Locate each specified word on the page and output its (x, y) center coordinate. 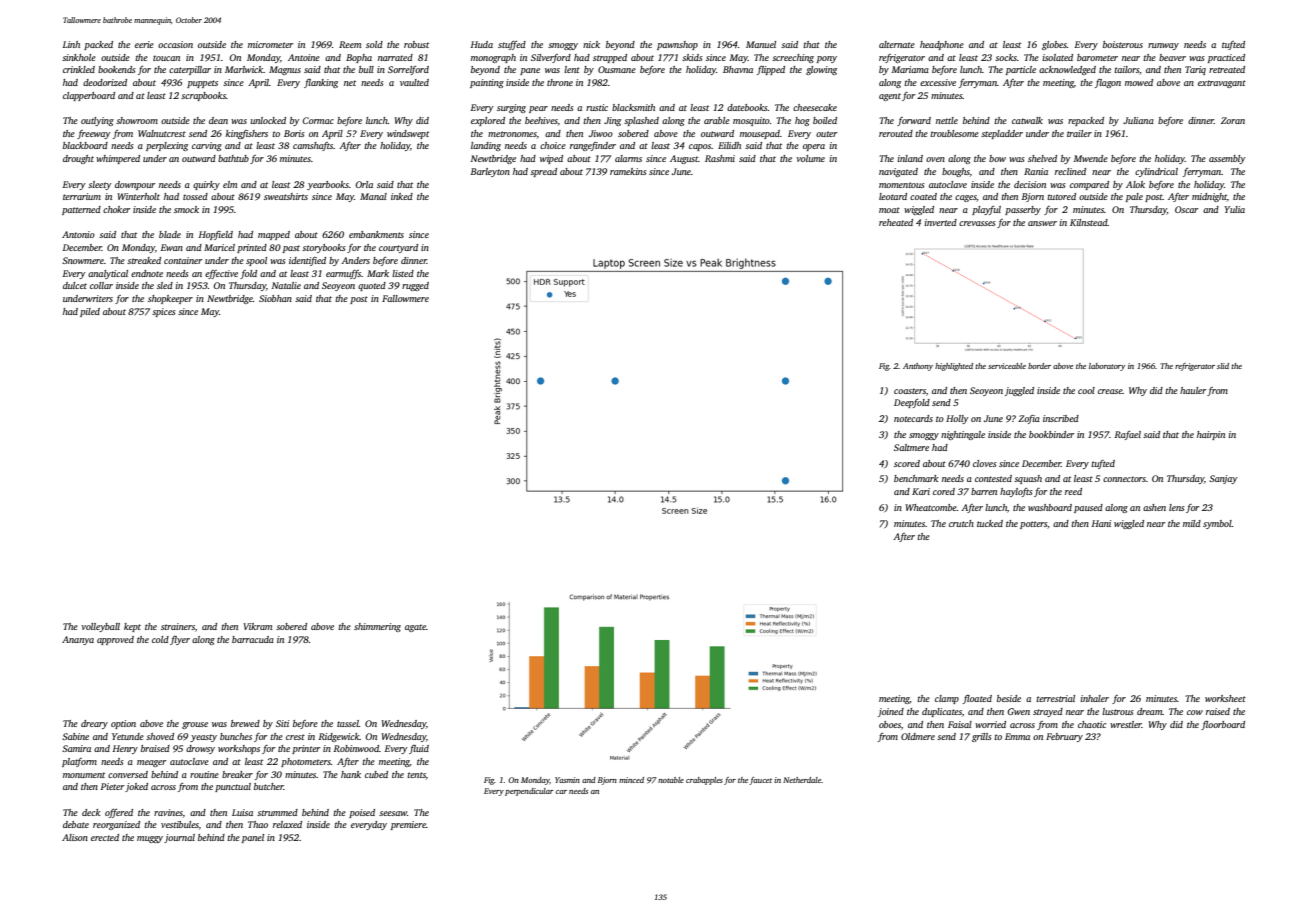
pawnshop (677, 45)
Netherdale (802, 780)
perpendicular (529, 792)
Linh (71, 44)
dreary (94, 724)
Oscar (1186, 209)
